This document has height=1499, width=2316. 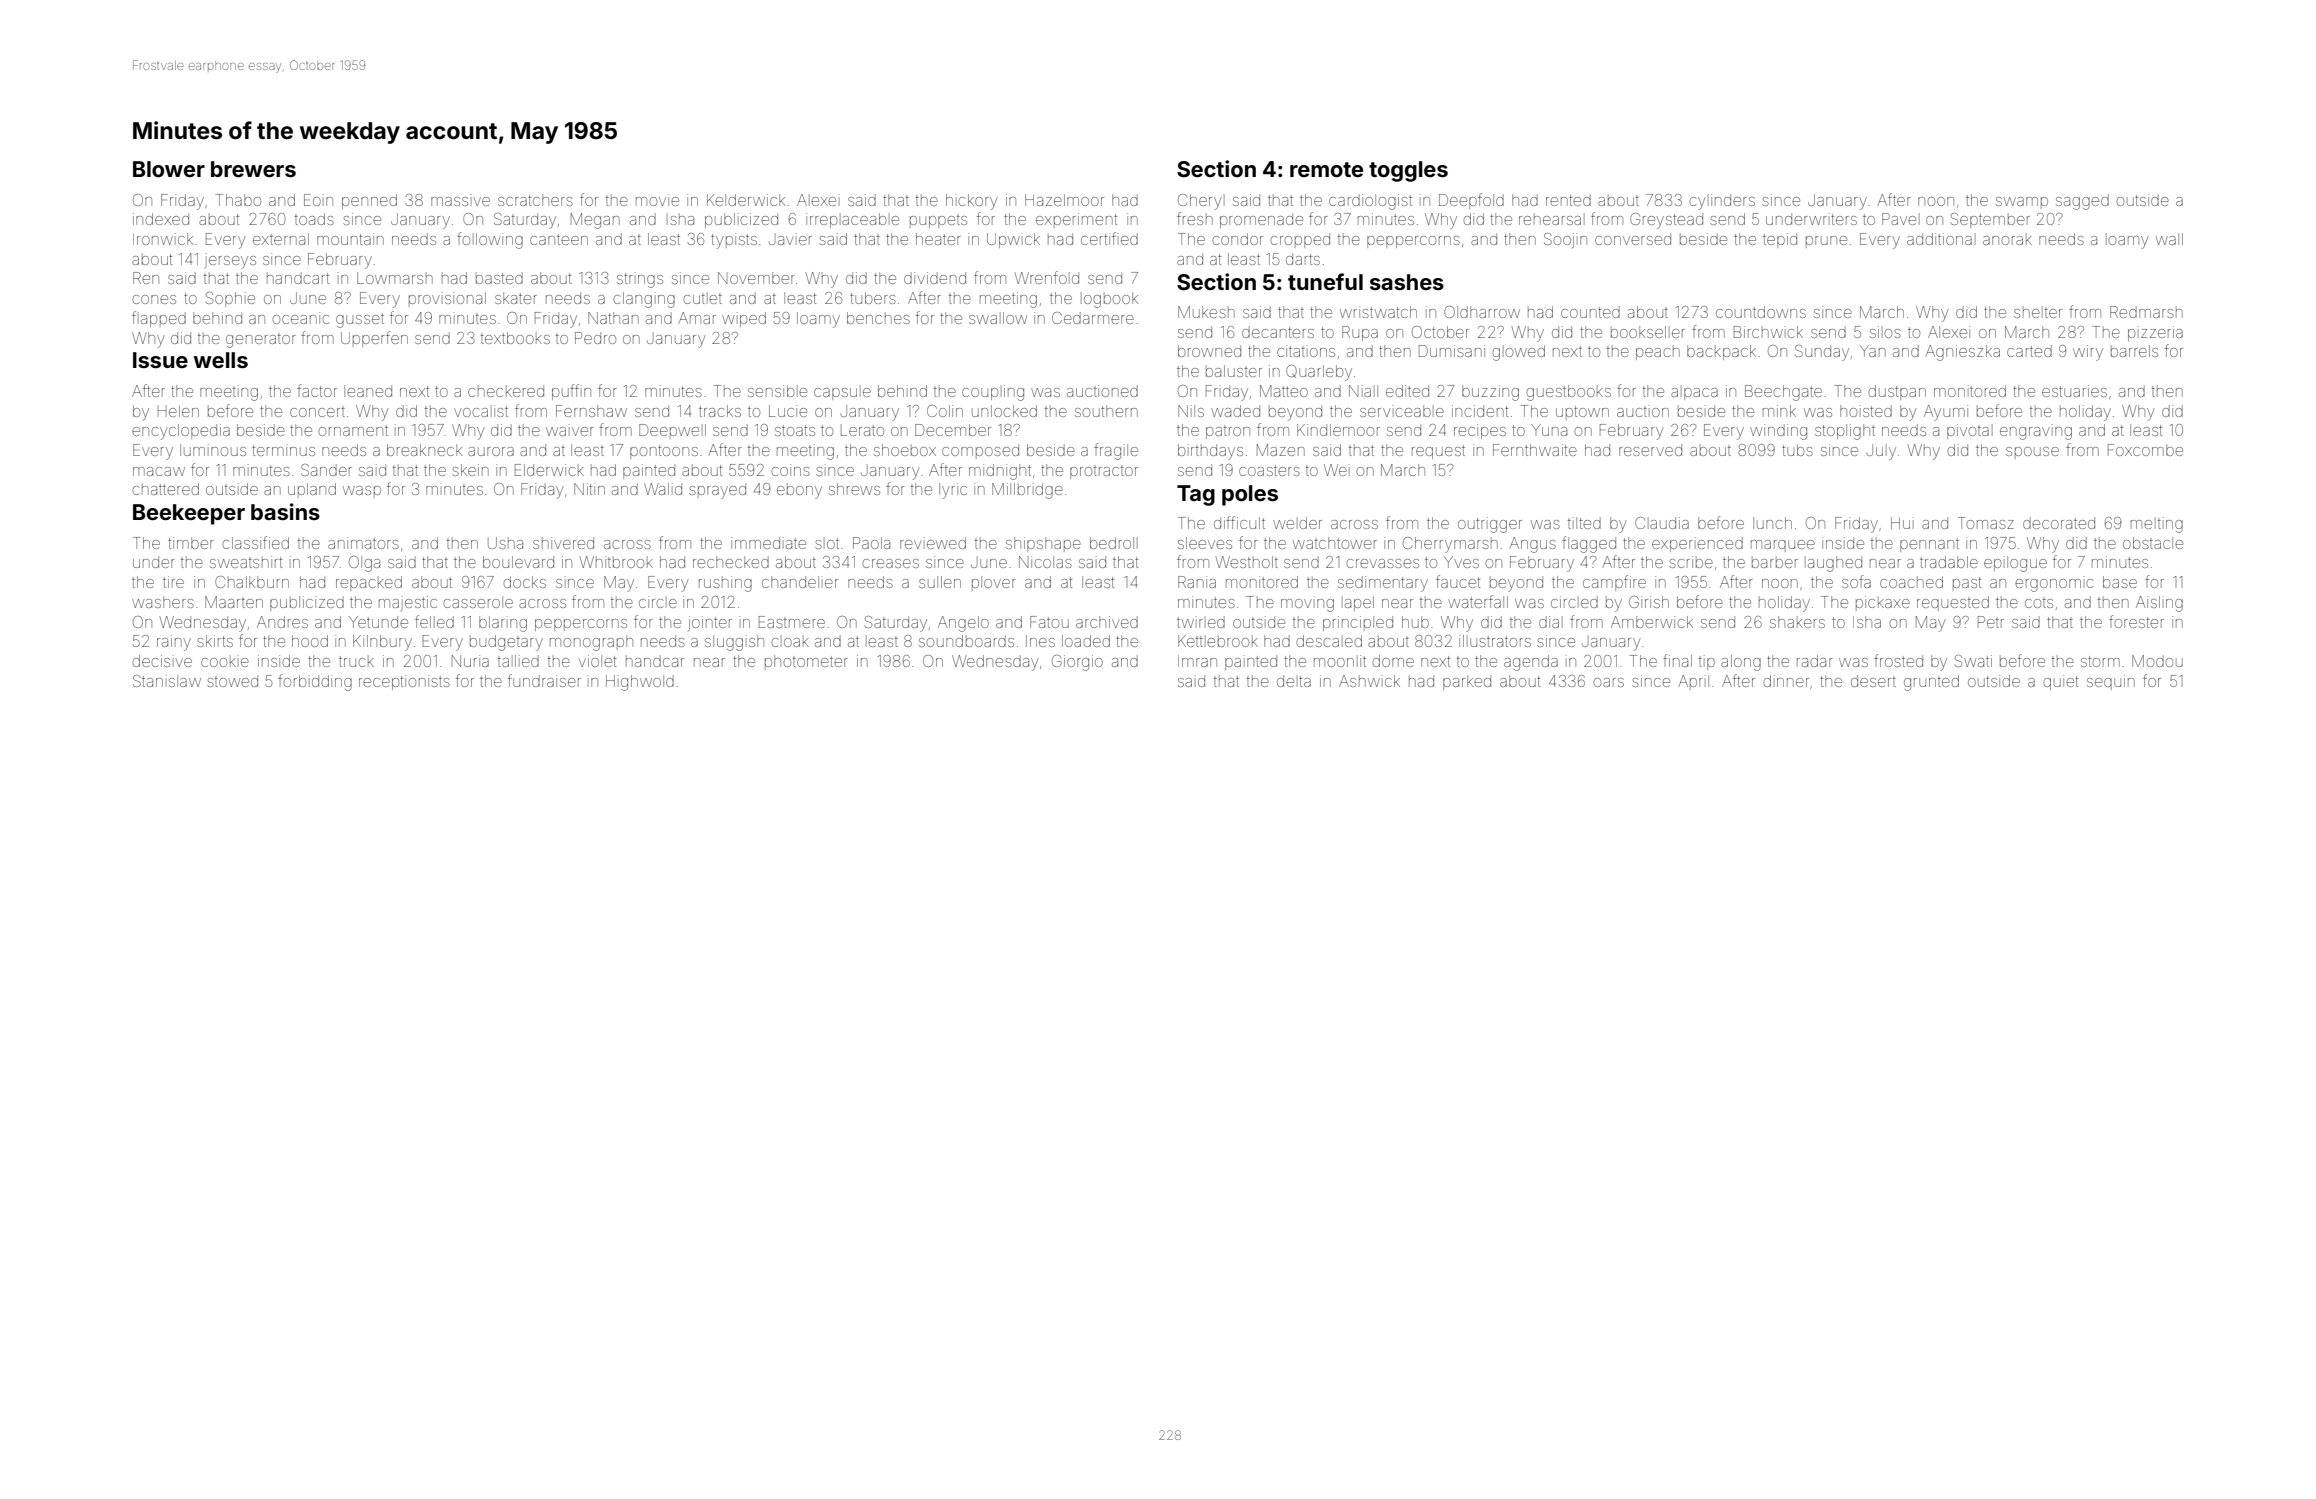 I want to click on remote, so click(x=1326, y=169).
